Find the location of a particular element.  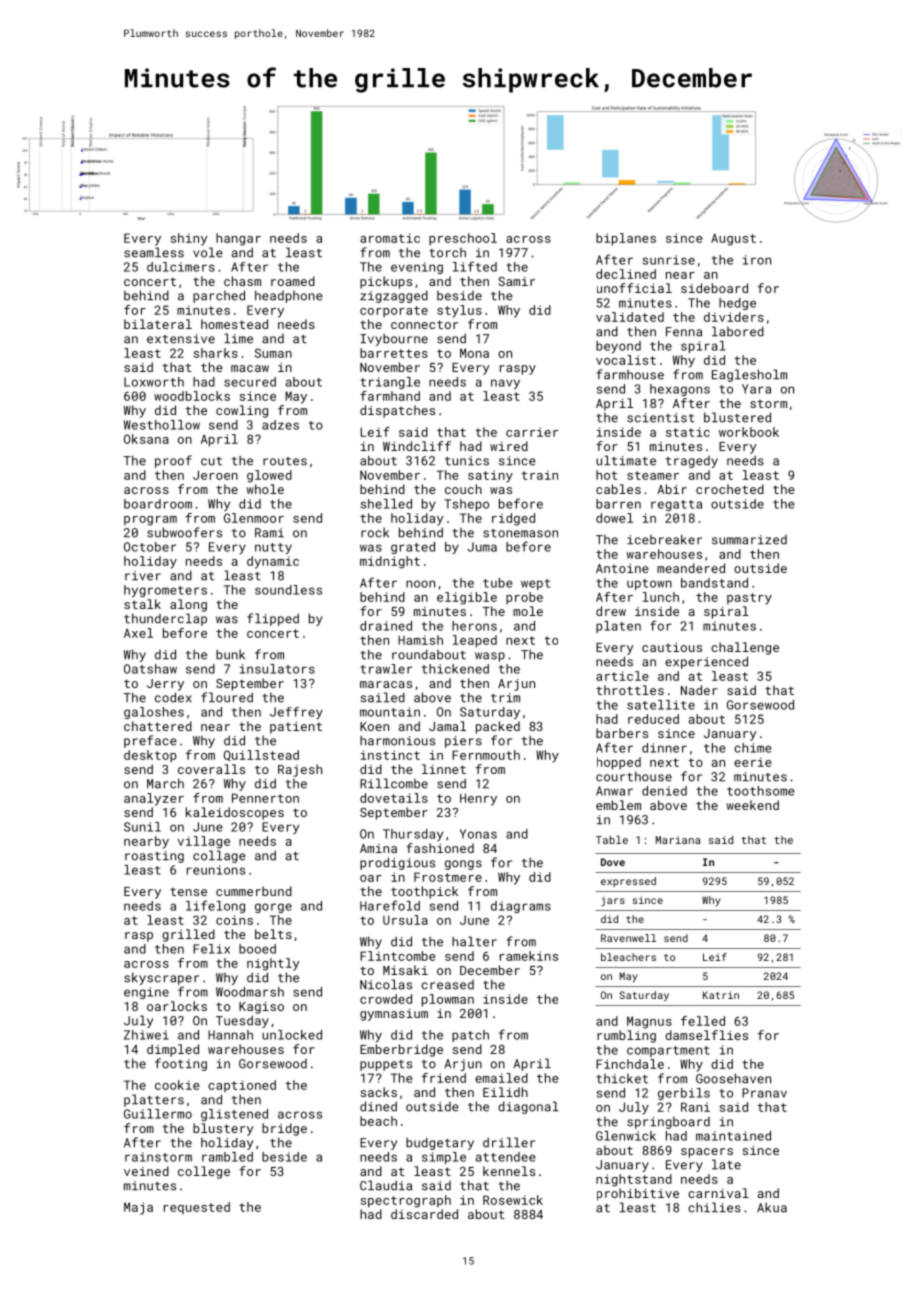

discarded is located at coordinates (424, 1214).
